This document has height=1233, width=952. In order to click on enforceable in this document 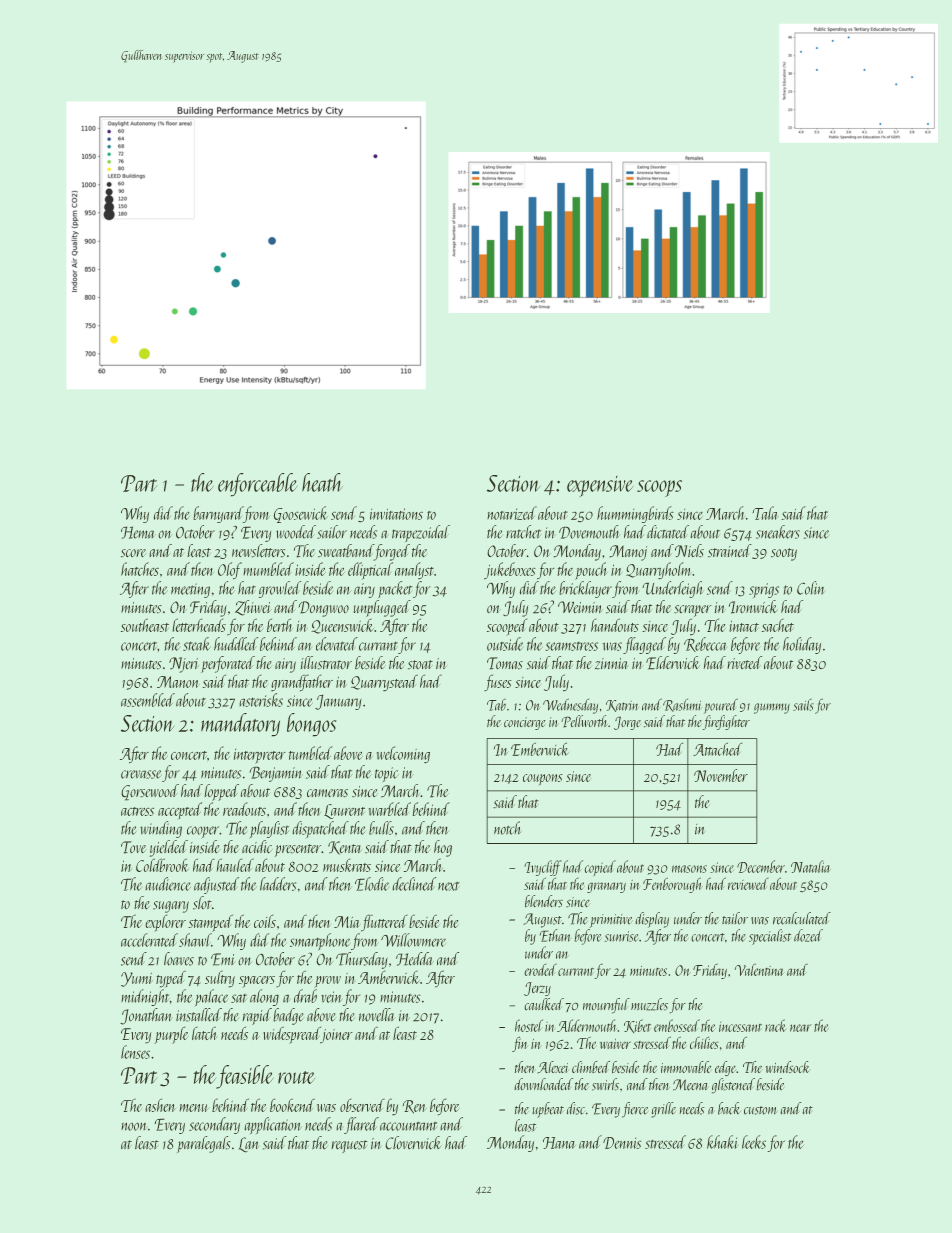, I will do `click(258, 485)`.
